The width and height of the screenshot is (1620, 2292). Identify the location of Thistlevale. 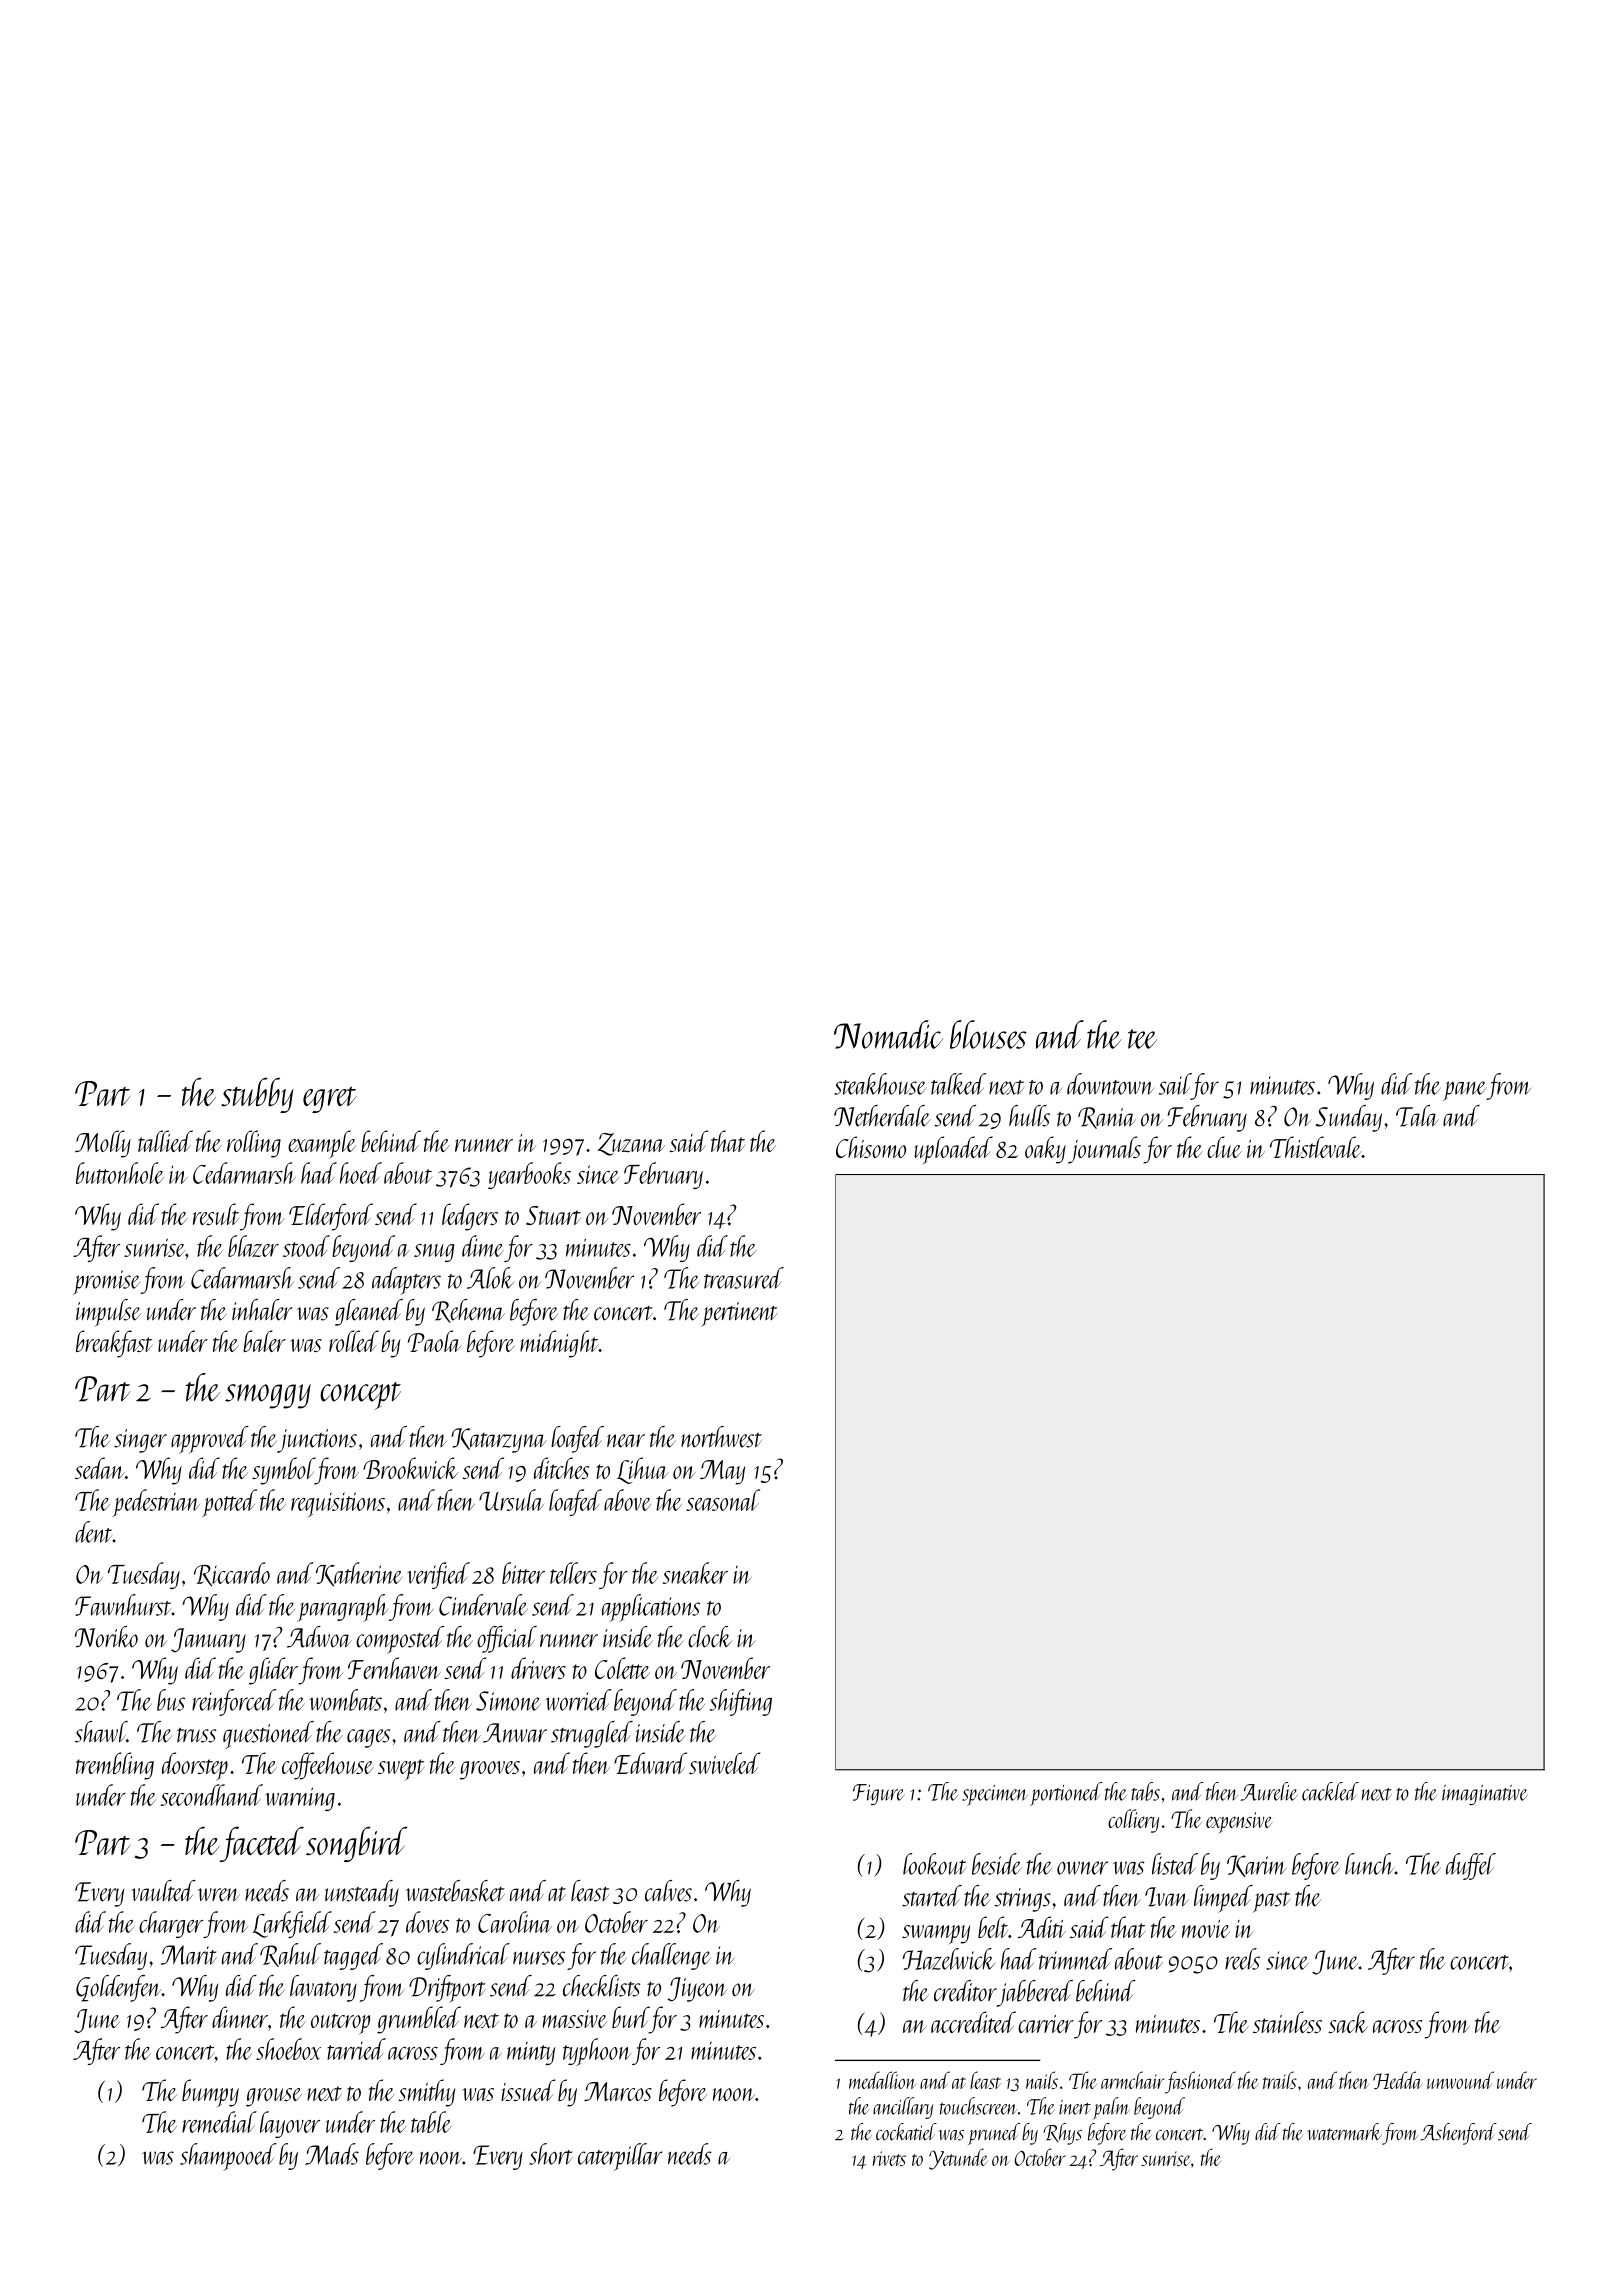
(1316, 1147).
